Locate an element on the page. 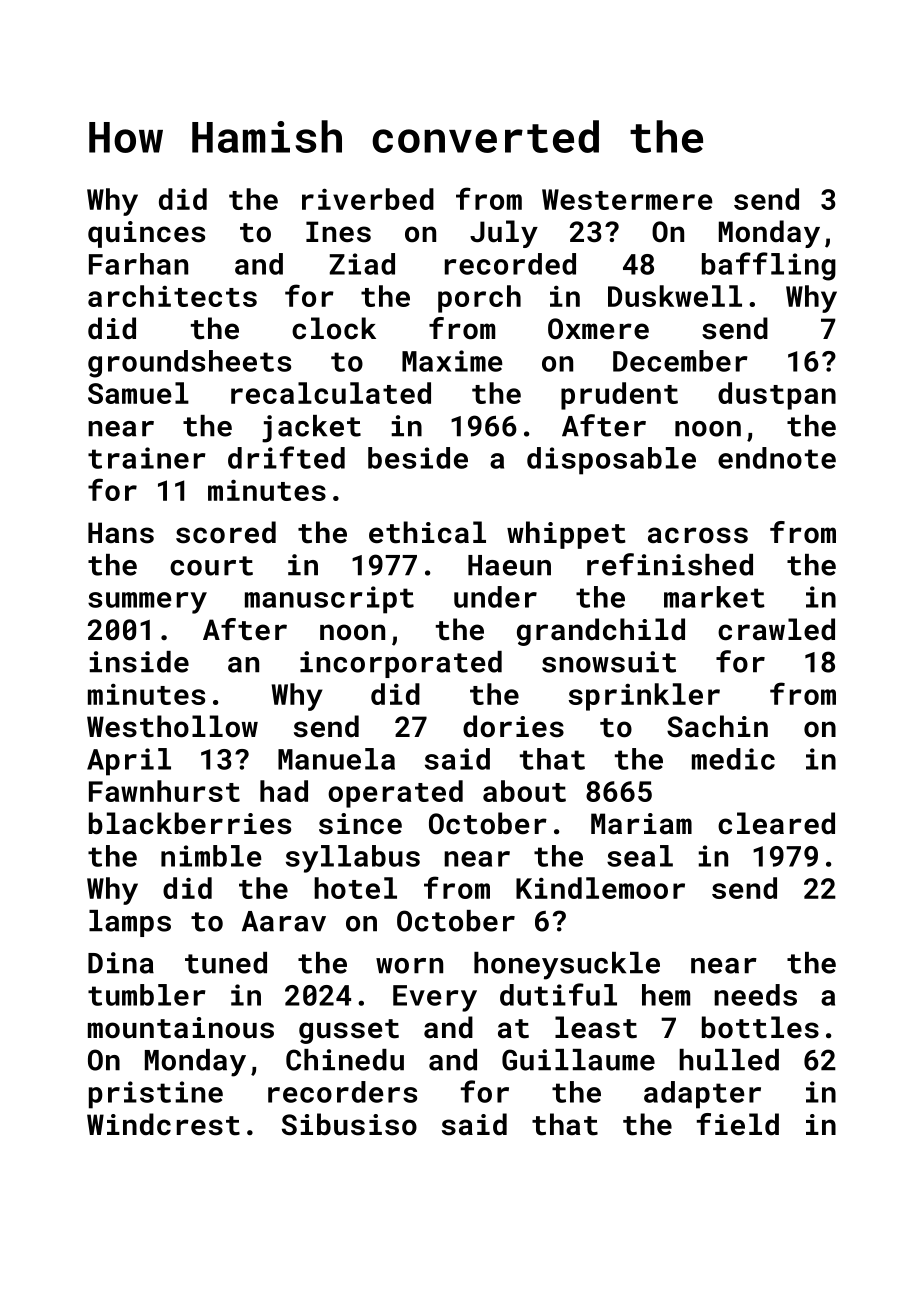 The height and width of the page is (1311, 924). Ziad is located at coordinates (362, 264).
